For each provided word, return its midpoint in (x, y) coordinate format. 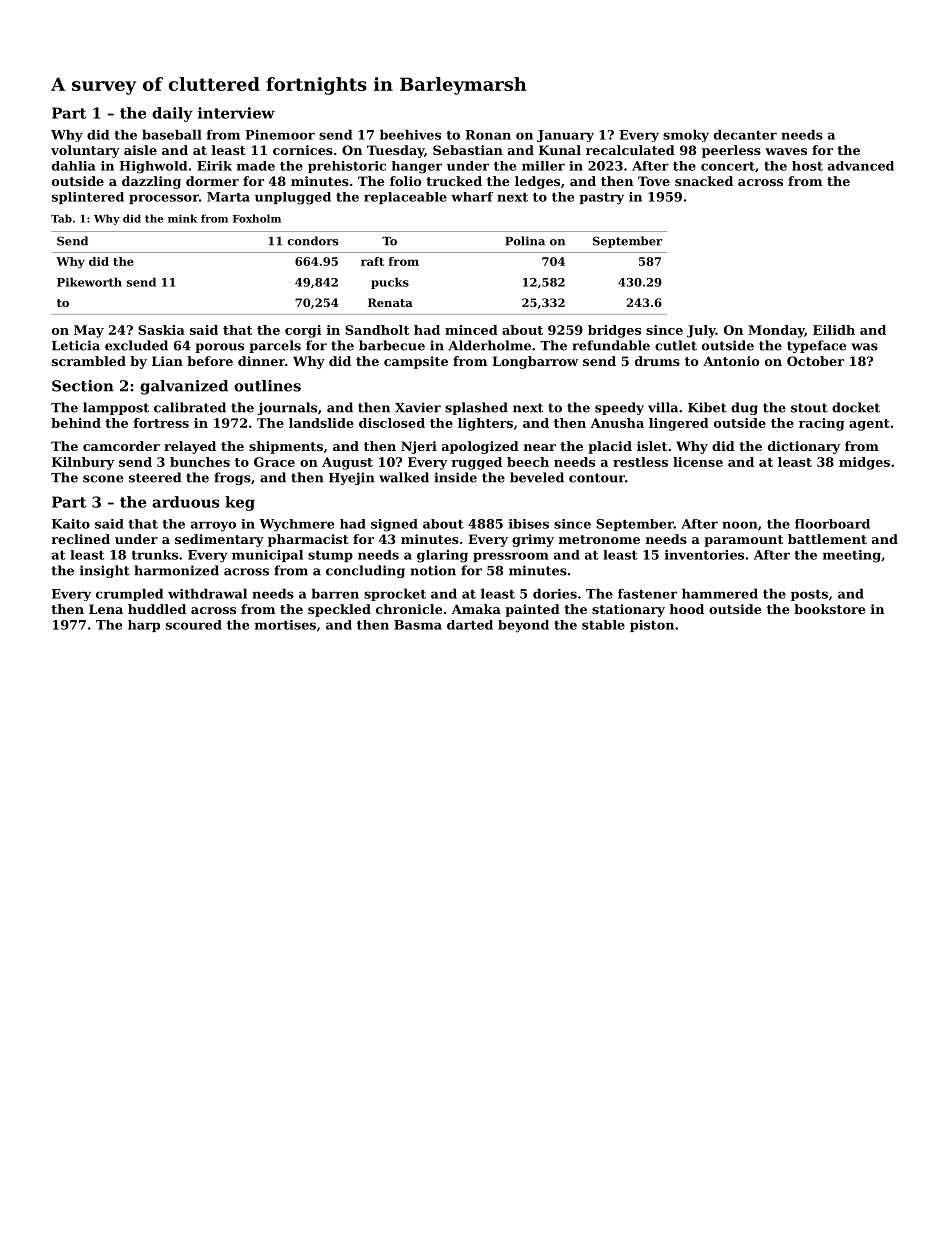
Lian (167, 361)
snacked (704, 181)
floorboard (832, 524)
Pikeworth (89, 282)
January (565, 136)
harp (144, 626)
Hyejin (352, 478)
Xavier (418, 407)
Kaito (71, 524)
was (864, 347)
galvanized (184, 387)
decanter (745, 134)
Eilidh (834, 330)
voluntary (85, 151)
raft (372, 261)
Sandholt (377, 330)
